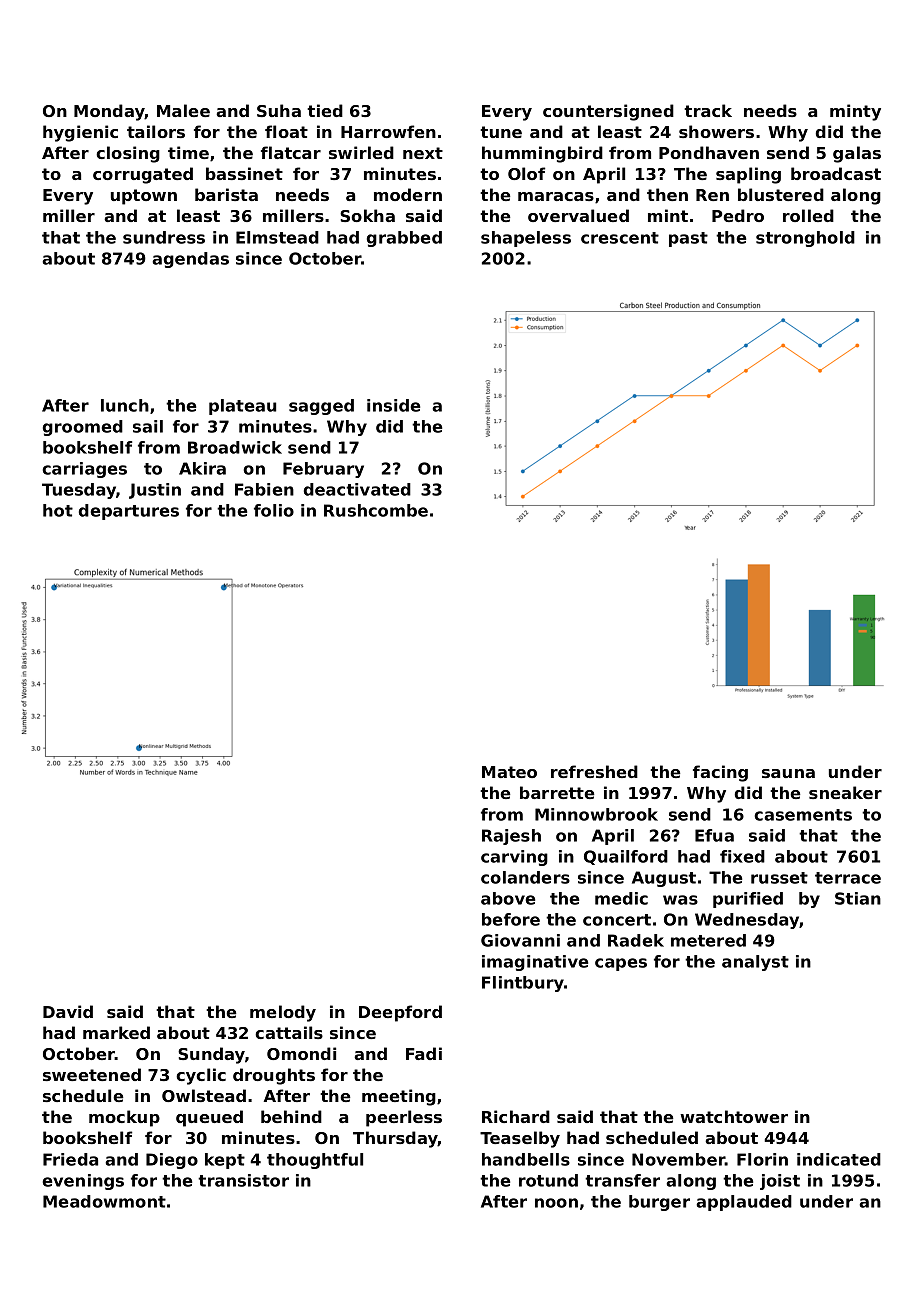 The width and height of the screenshot is (924, 1308). I want to click on tune, so click(501, 132).
